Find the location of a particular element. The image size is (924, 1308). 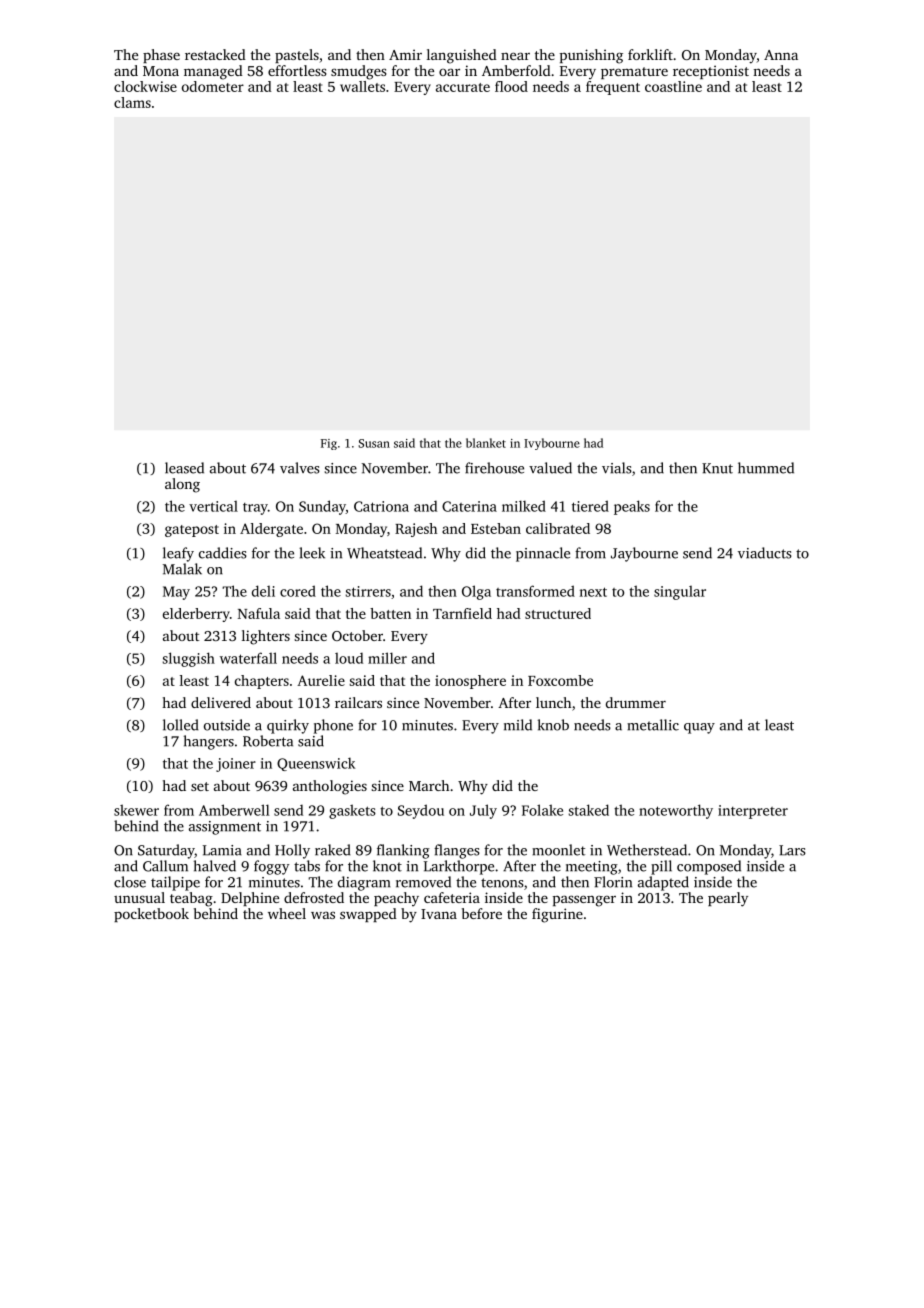

oar is located at coordinates (449, 72).
